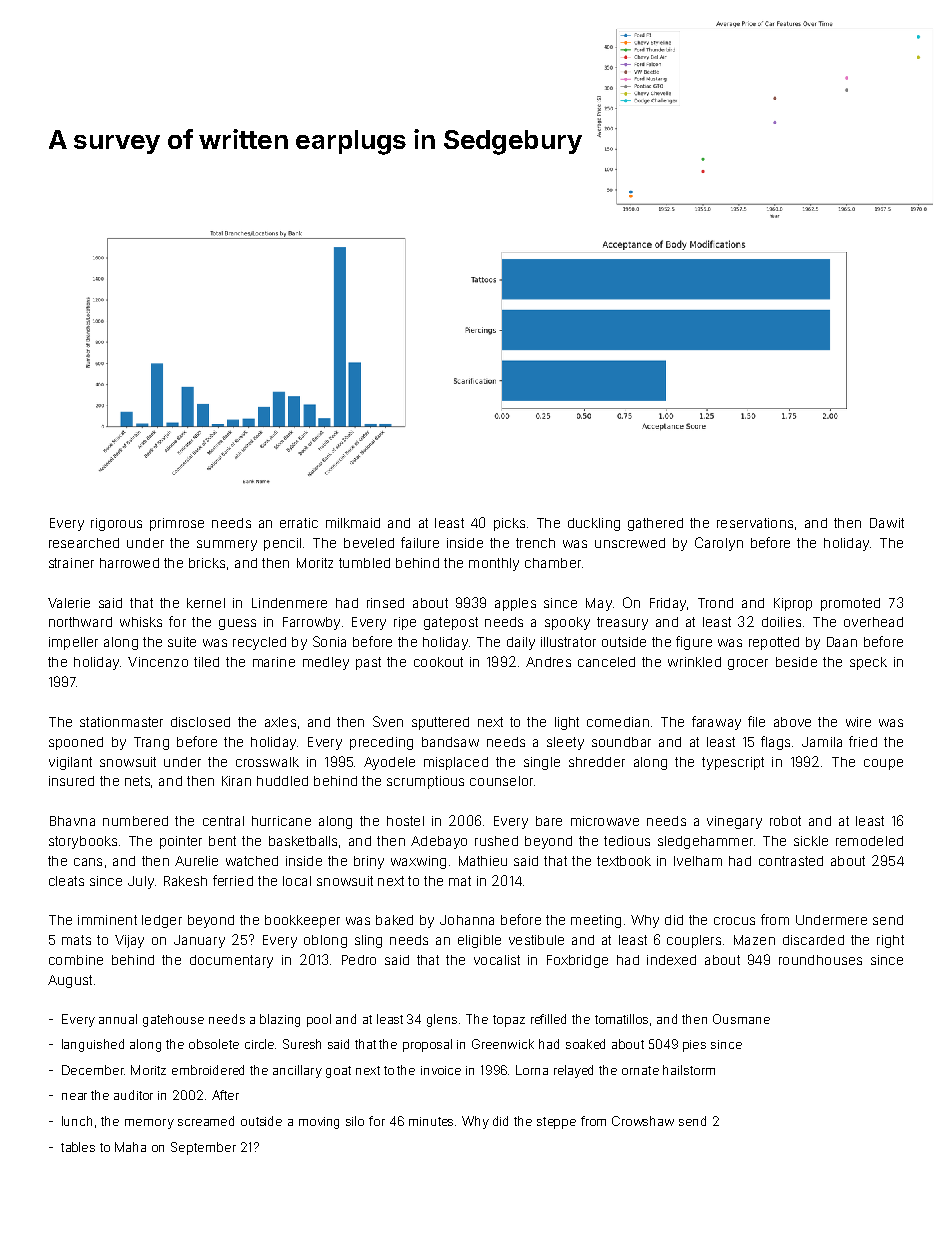  I want to click on lunch, so click(77, 1121).
